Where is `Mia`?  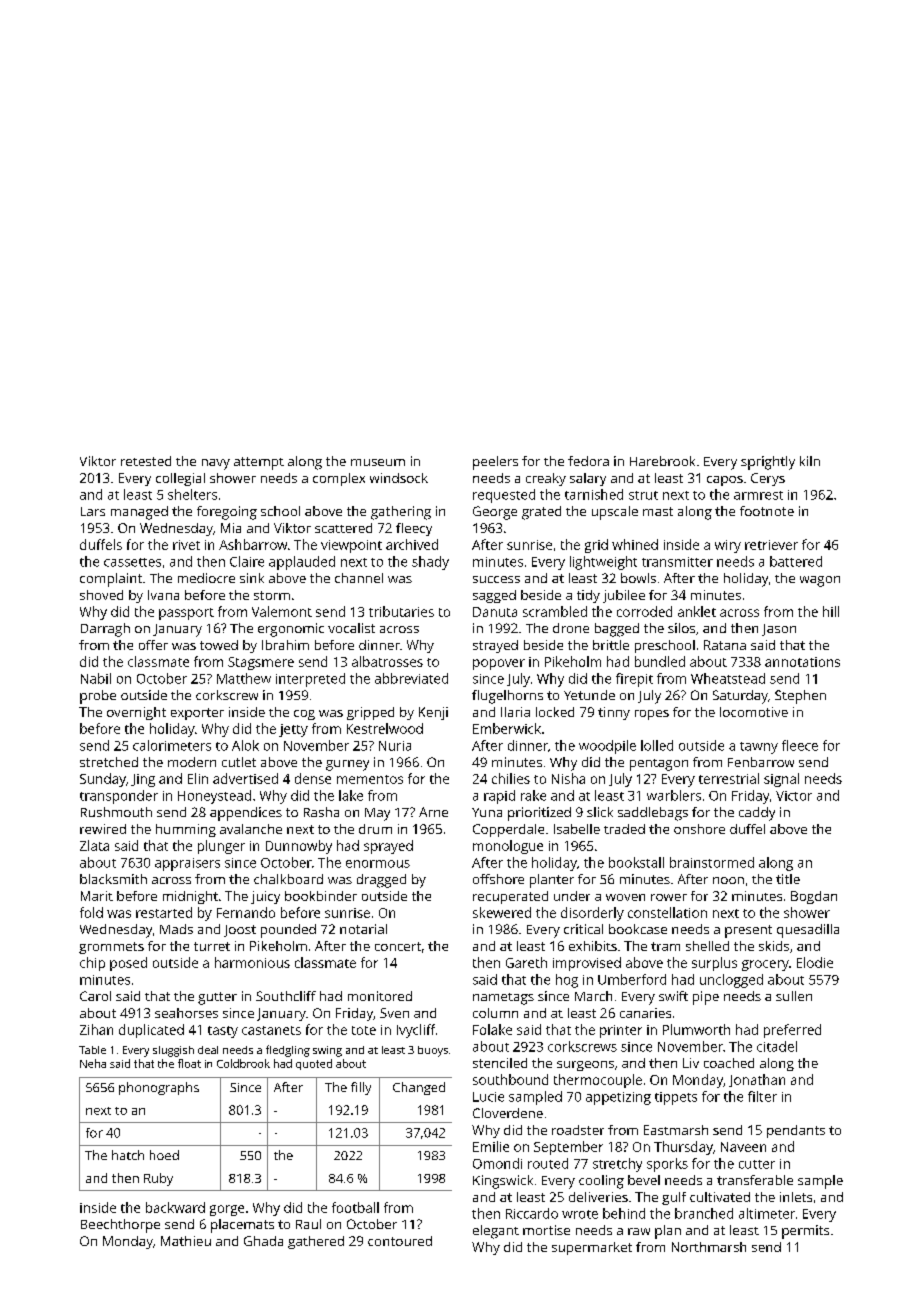 Mia is located at coordinates (231, 528).
